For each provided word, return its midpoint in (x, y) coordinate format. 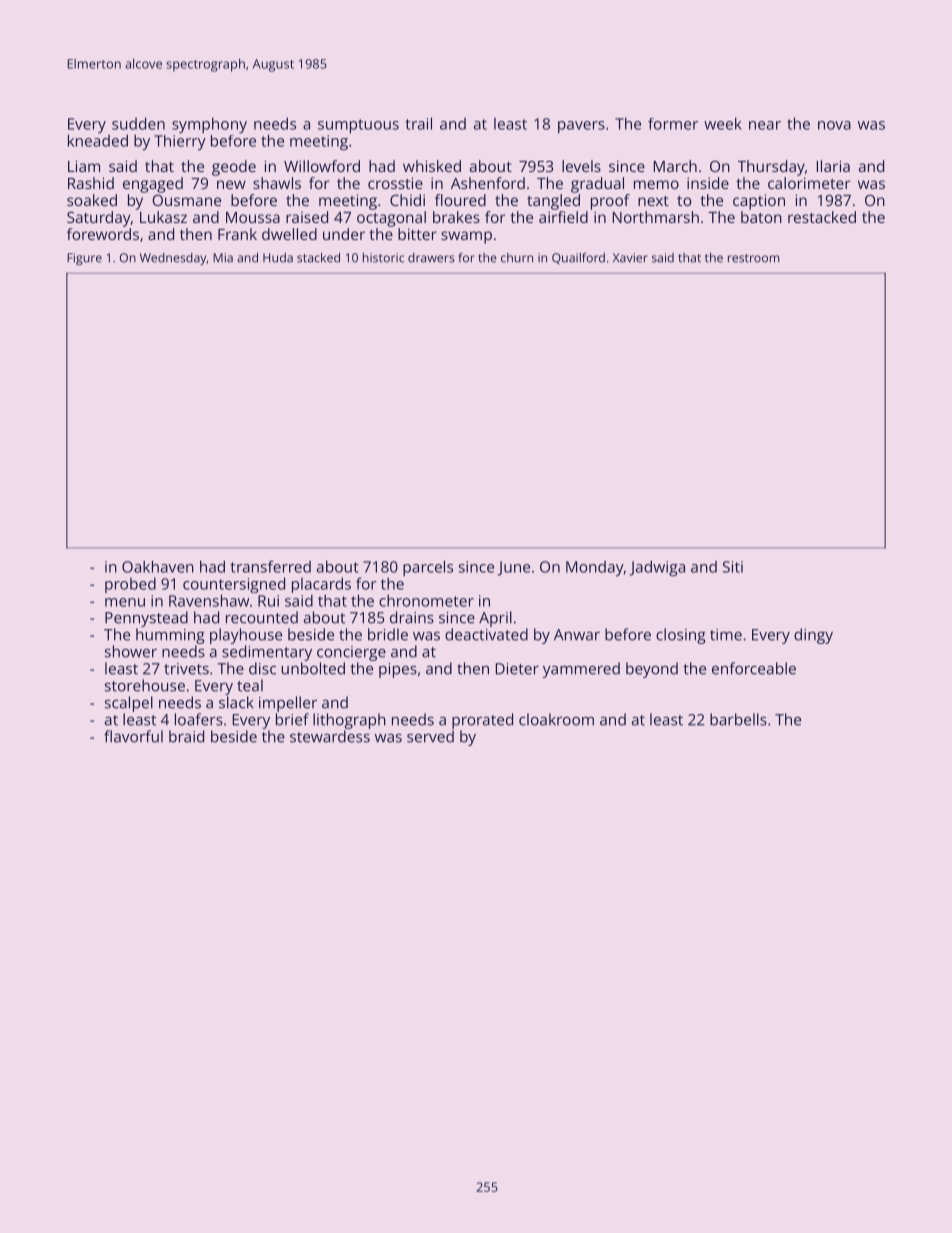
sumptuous (358, 126)
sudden (138, 123)
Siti (733, 567)
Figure (84, 259)
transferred (270, 566)
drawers (431, 258)
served (430, 736)
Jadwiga (657, 568)
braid (186, 736)
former (673, 124)
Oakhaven (158, 566)
